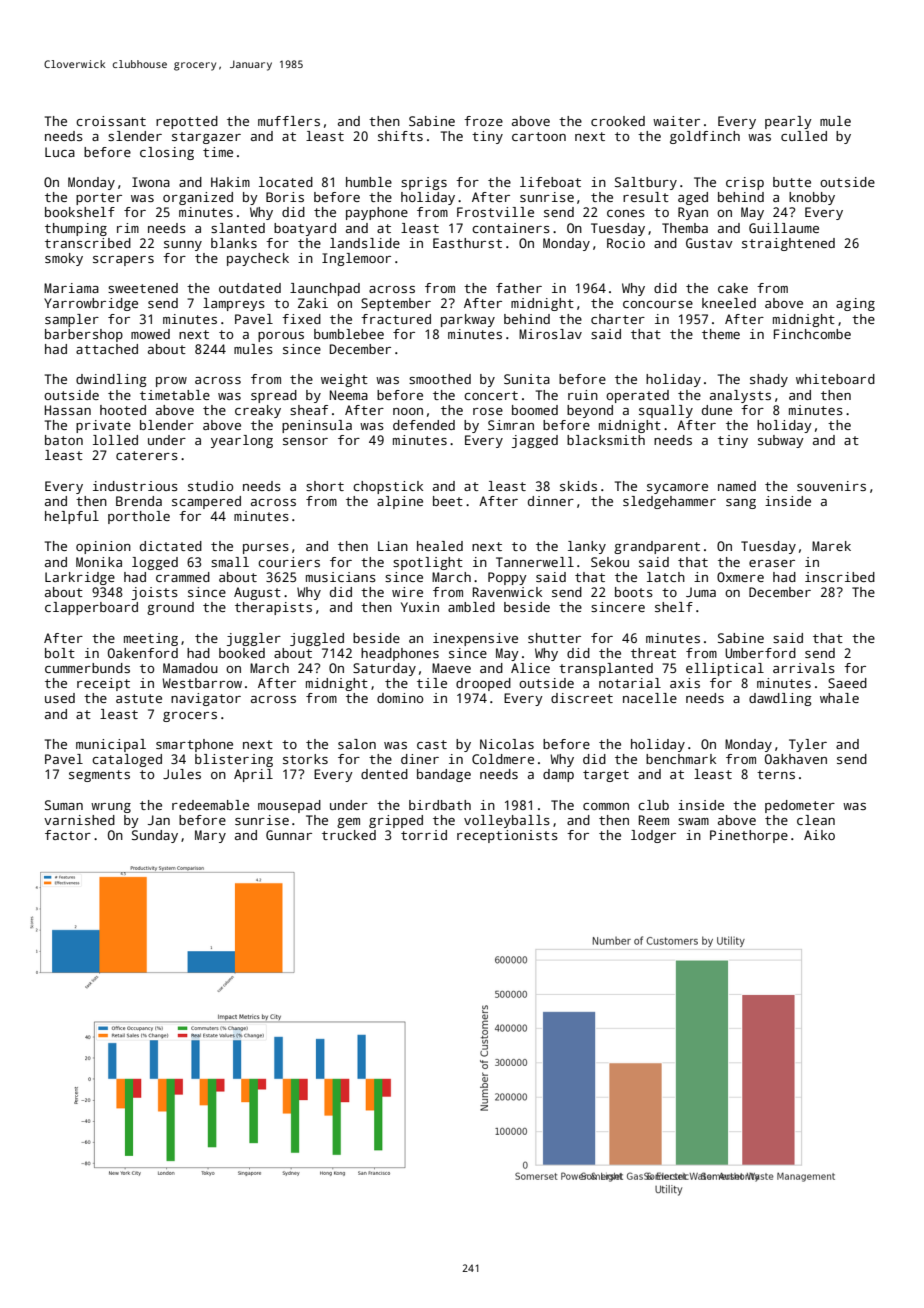 The image size is (924, 1308). What do you see at coordinates (721, 334) in the image?
I see `theme` at bounding box center [721, 334].
